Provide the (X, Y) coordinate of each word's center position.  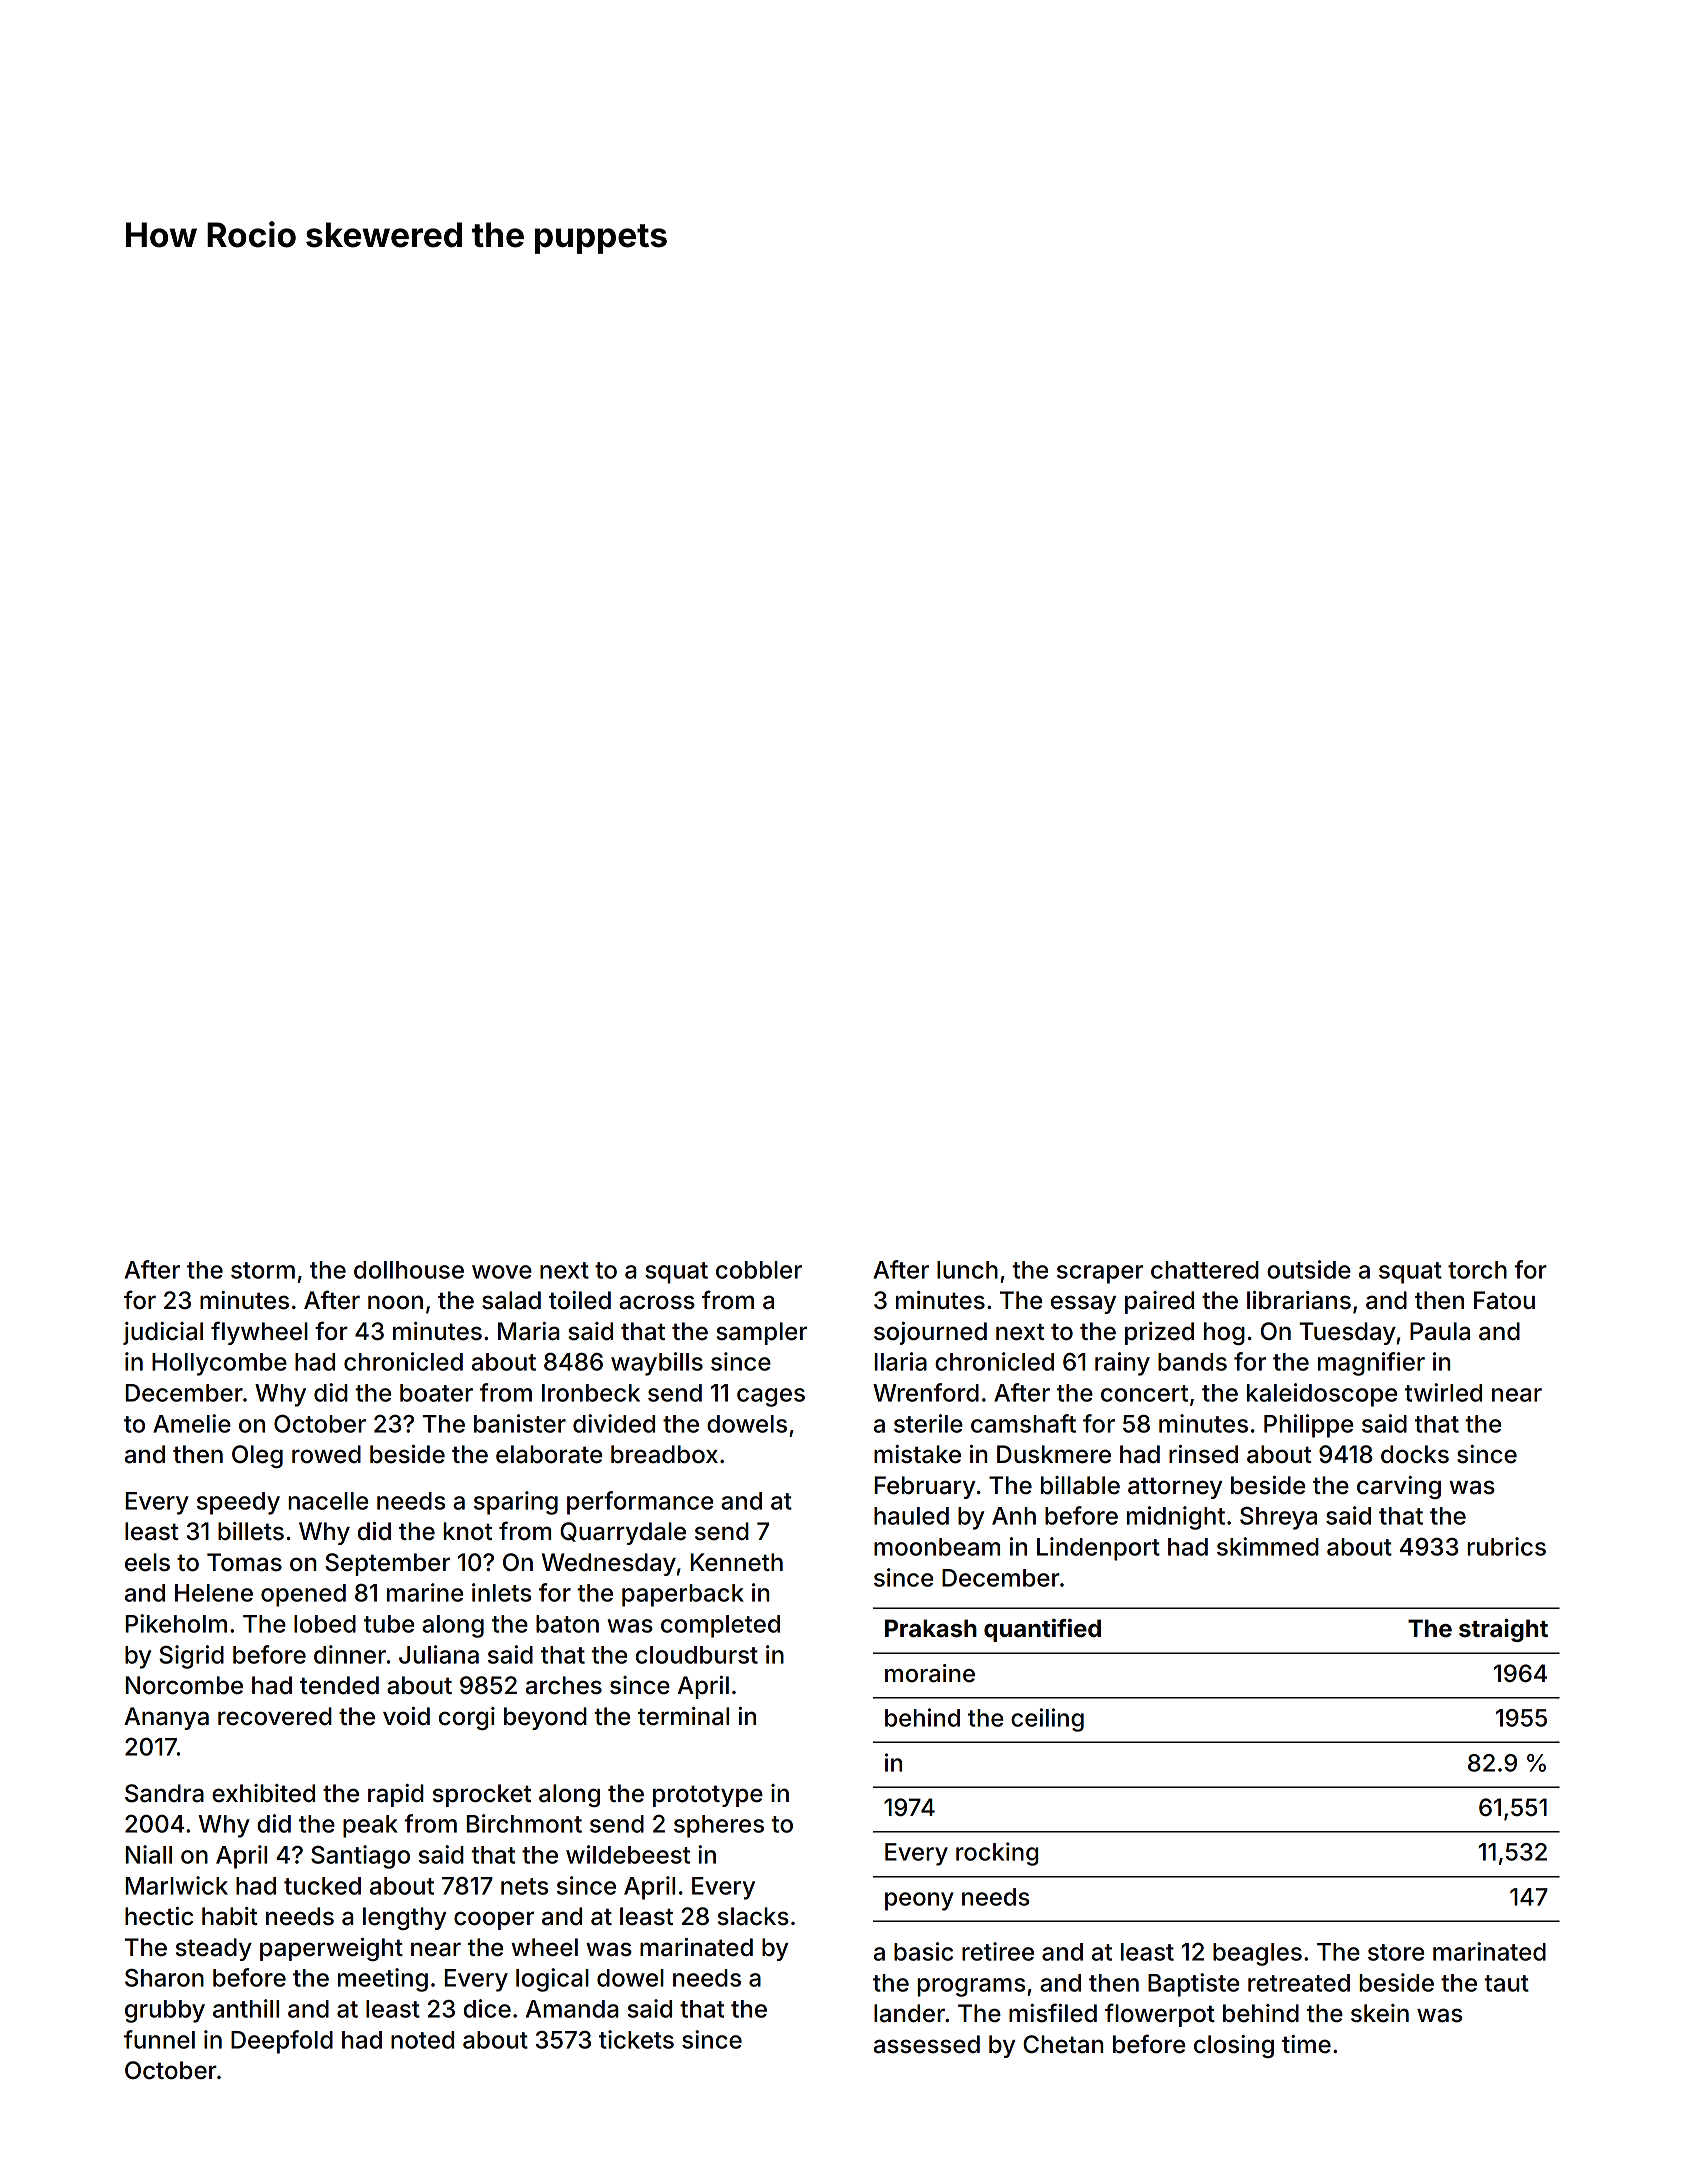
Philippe (1308, 1426)
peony (919, 1901)
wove (502, 1272)
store (1396, 1952)
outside (1309, 1269)
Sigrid (191, 1657)
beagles (1257, 1954)
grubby (165, 2011)
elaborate (549, 1454)
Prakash (931, 1628)
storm (263, 1270)
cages (771, 1397)
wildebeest (628, 1854)
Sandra (164, 1793)
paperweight (331, 1949)
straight (1503, 1630)
